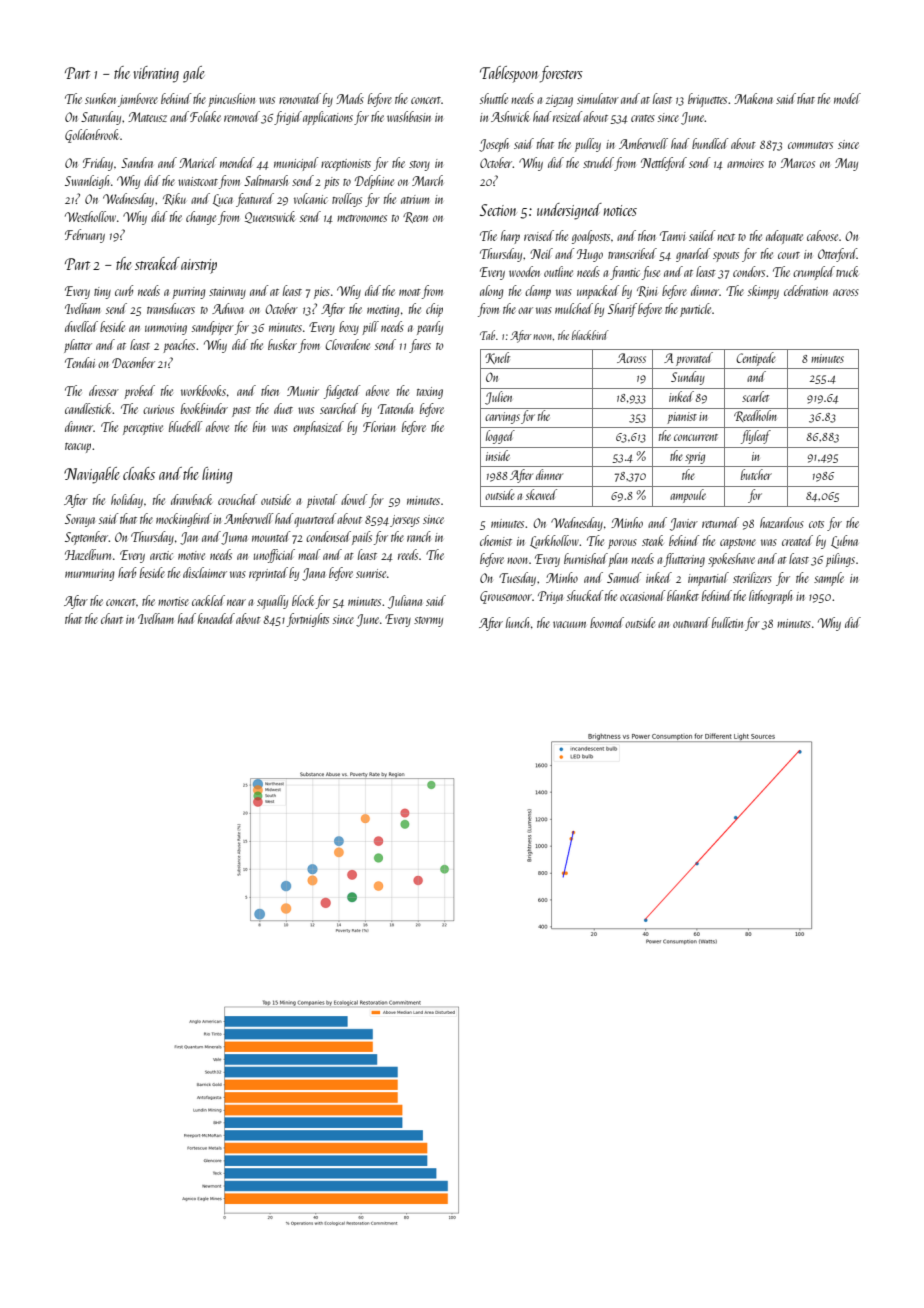 Image resolution: width=924 pixels, height=1308 pixels. What do you see at coordinates (173, 601) in the screenshot?
I see `mortise` at bounding box center [173, 601].
